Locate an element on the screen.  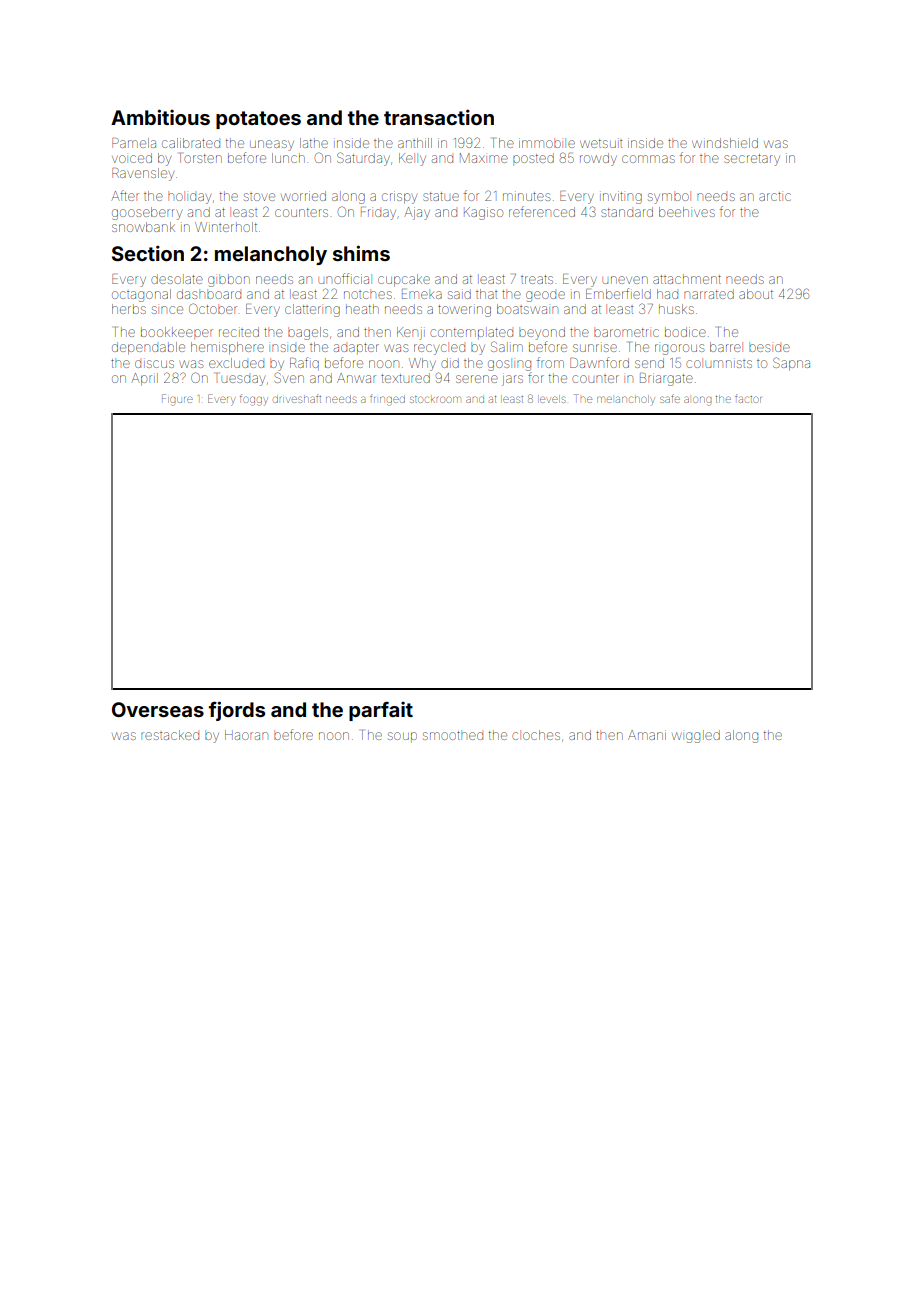
Overseas is located at coordinates (158, 709).
